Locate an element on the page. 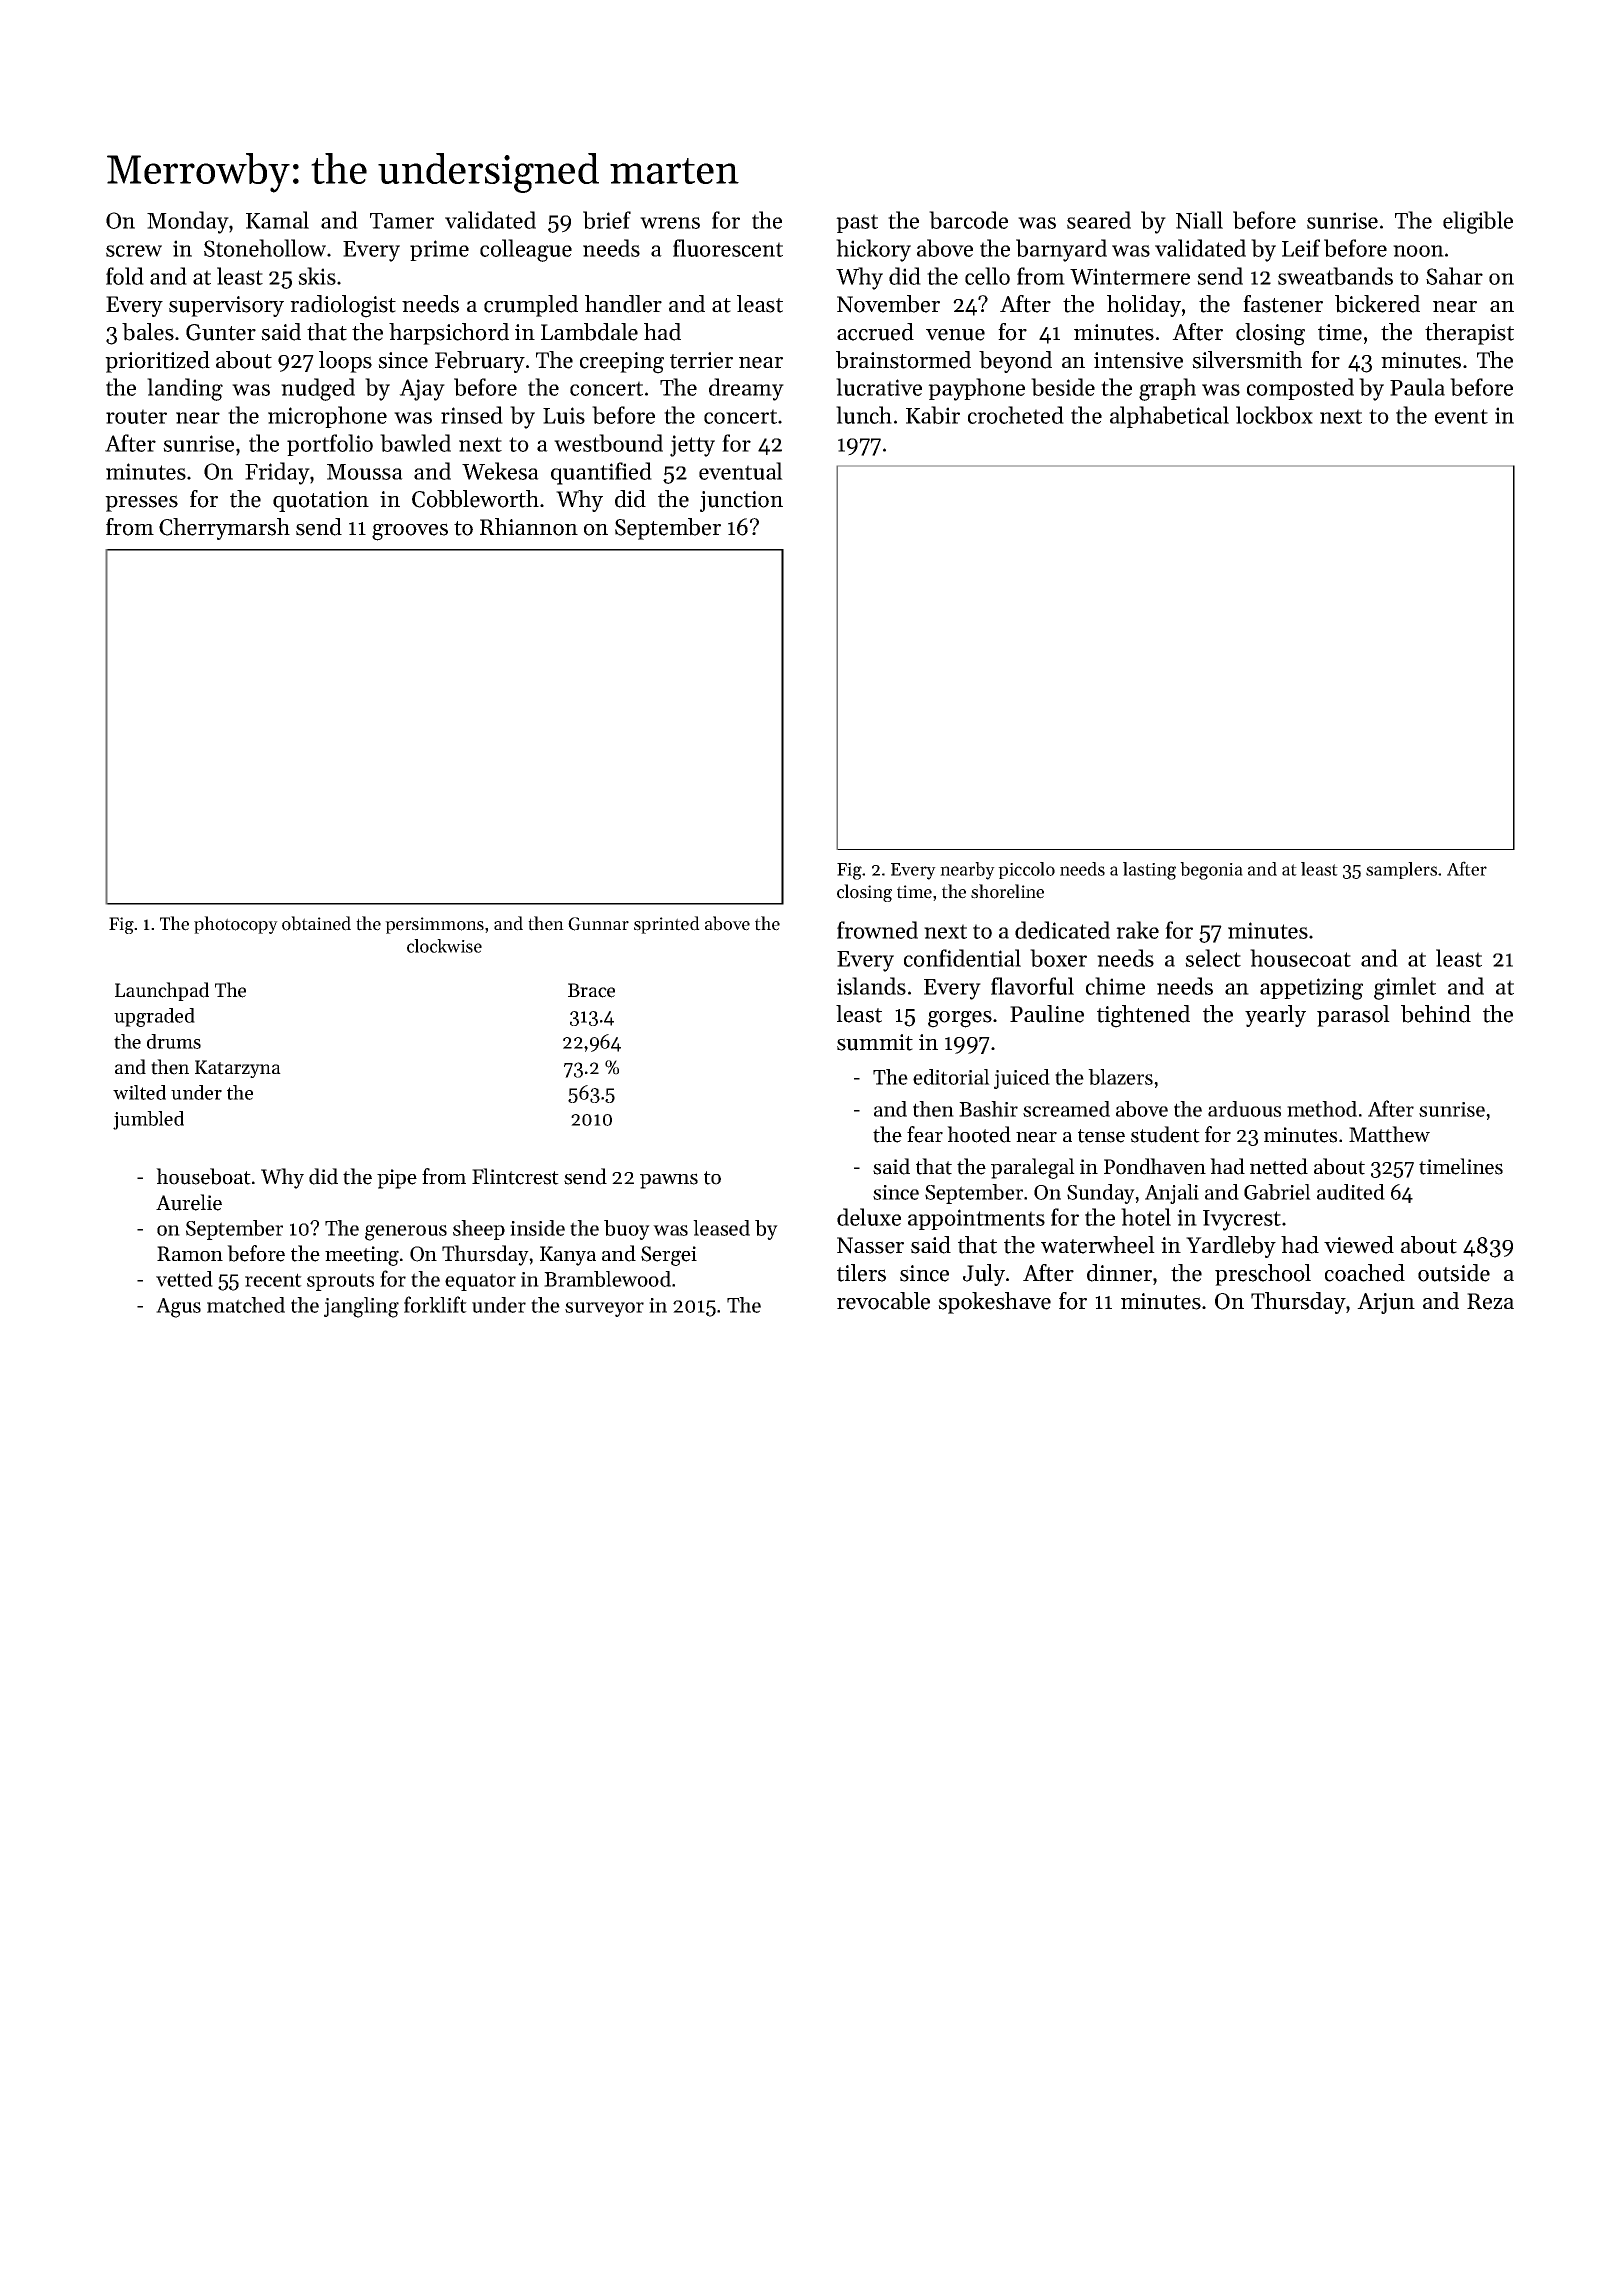 This document has width=1620, height=2292. barnyard is located at coordinates (1061, 250).
